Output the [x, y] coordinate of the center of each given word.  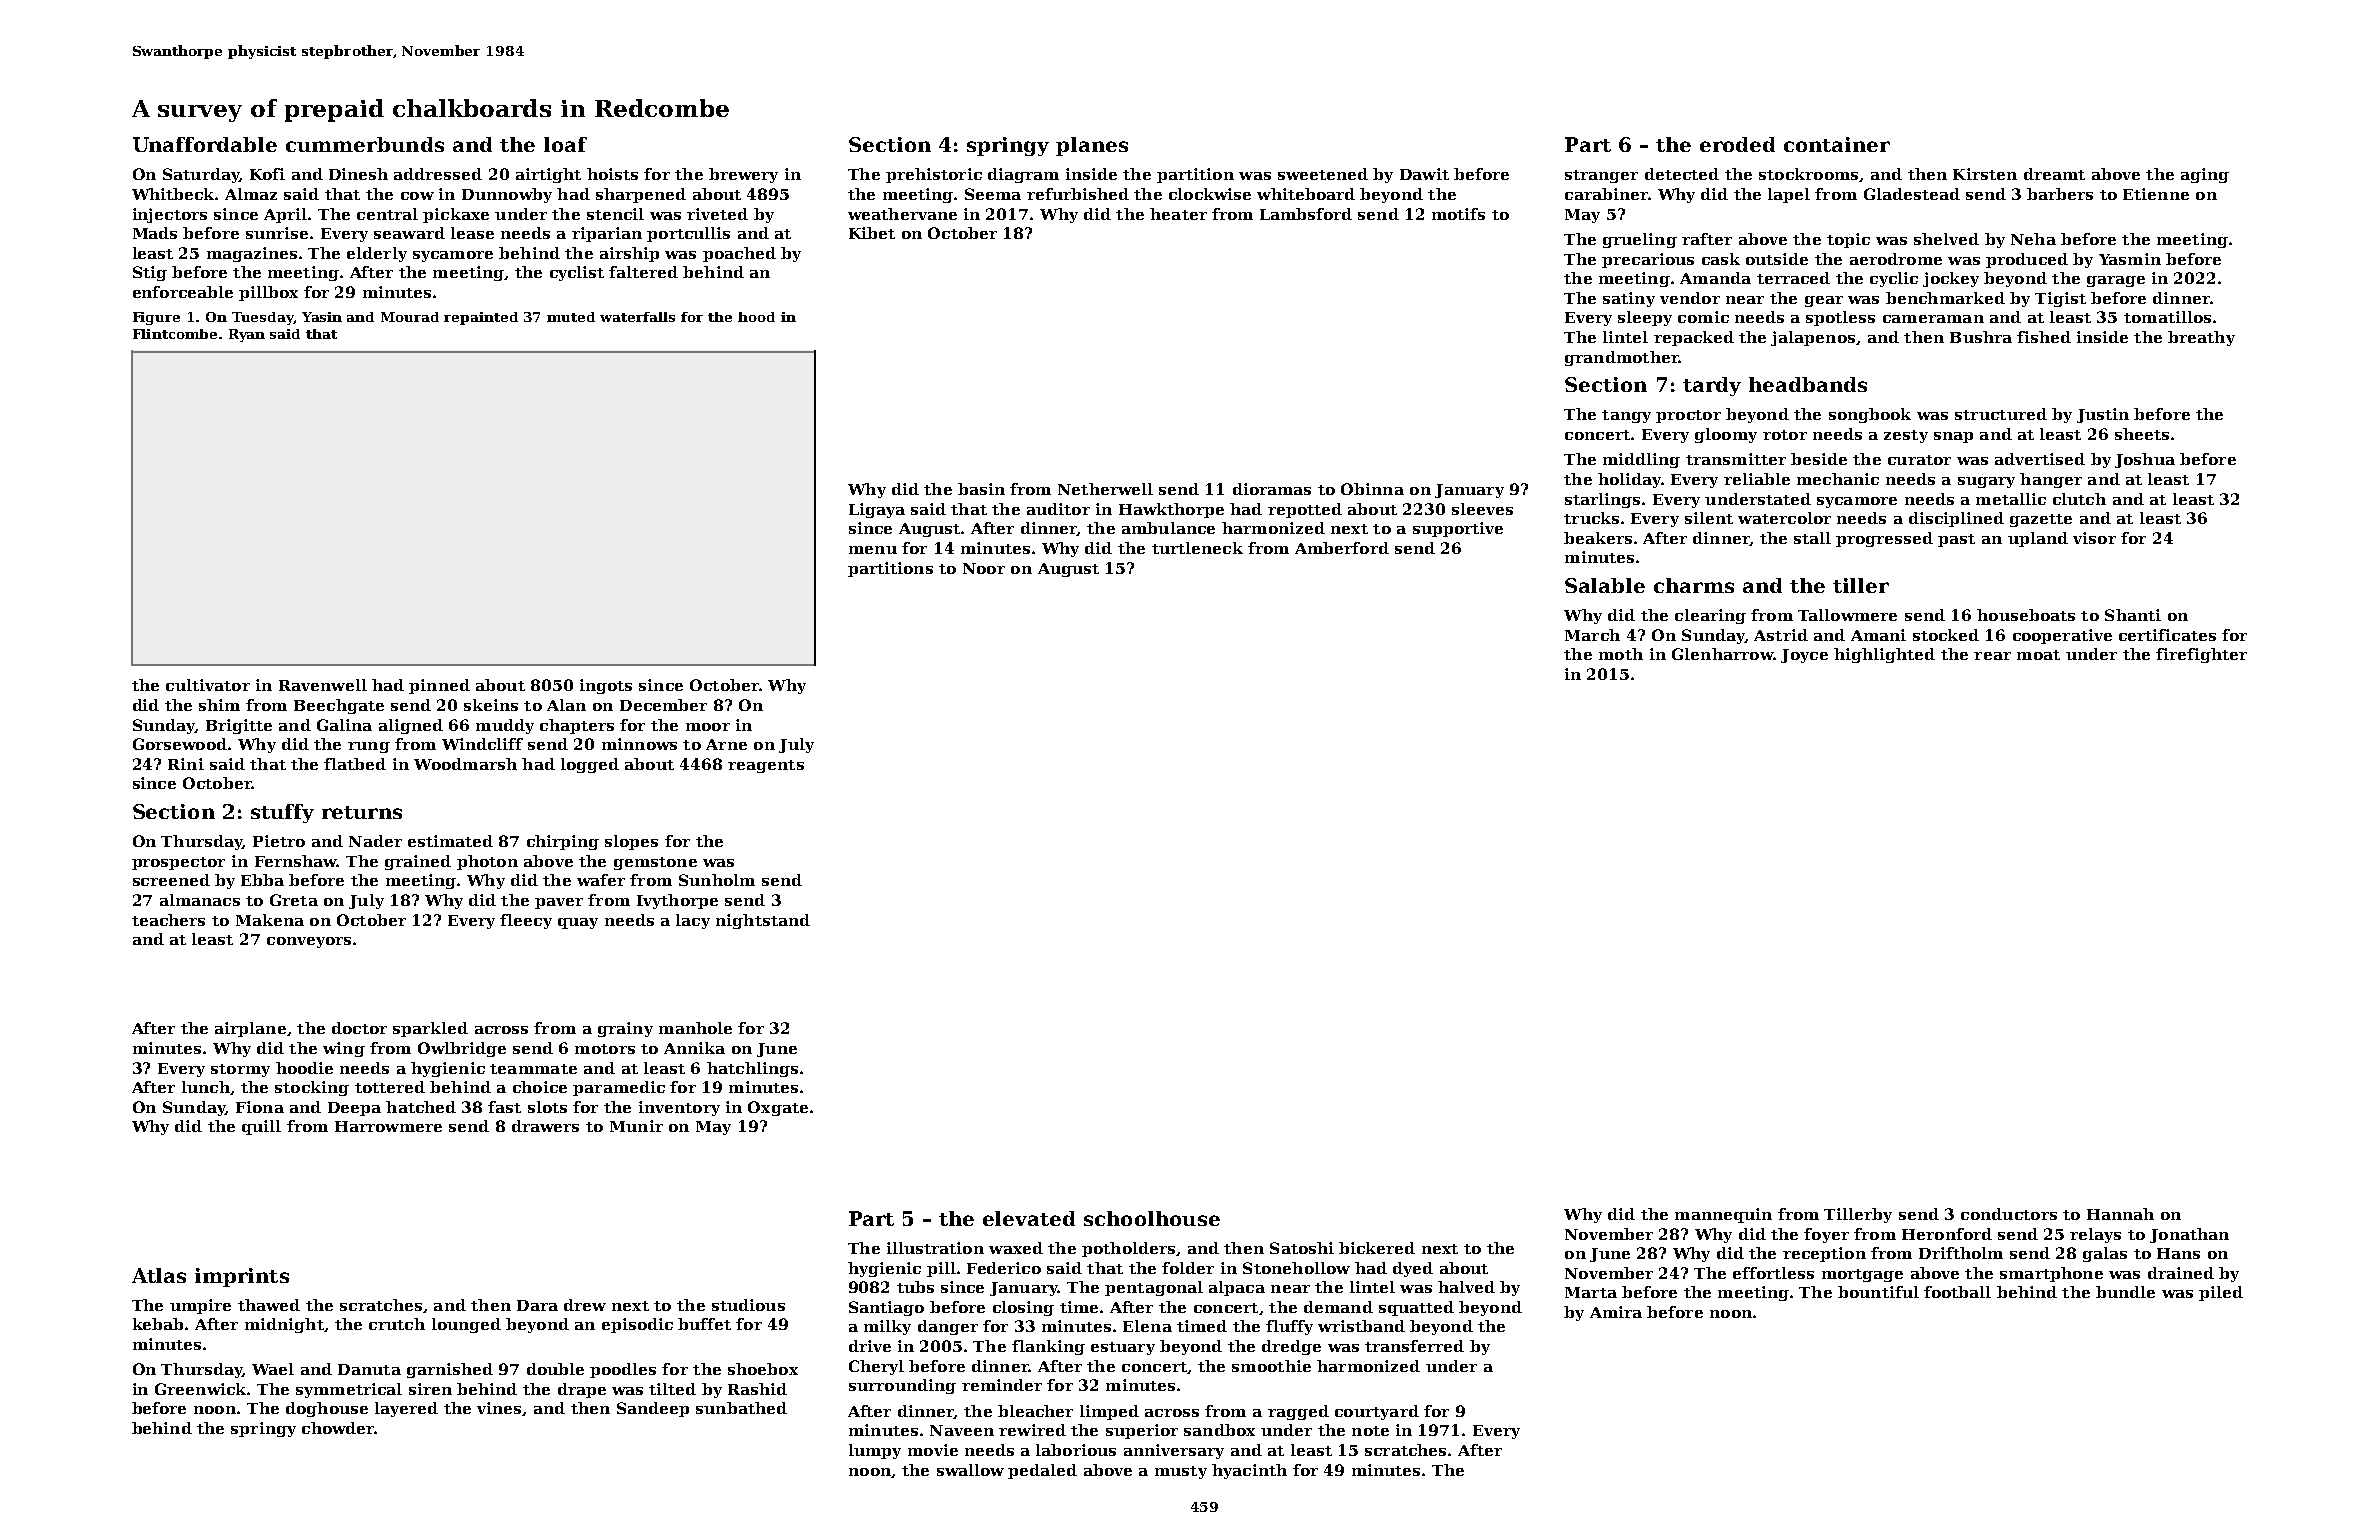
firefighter [2201, 655]
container [1837, 144]
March [1592, 635]
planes [1092, 146]
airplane [250, 1029]
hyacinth [1249, 1471]
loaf [565, 144]
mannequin [1723, 1215]
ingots [606, 686]
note [1370, 1431]
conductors [2009, 1214]
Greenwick [200, 1389]
